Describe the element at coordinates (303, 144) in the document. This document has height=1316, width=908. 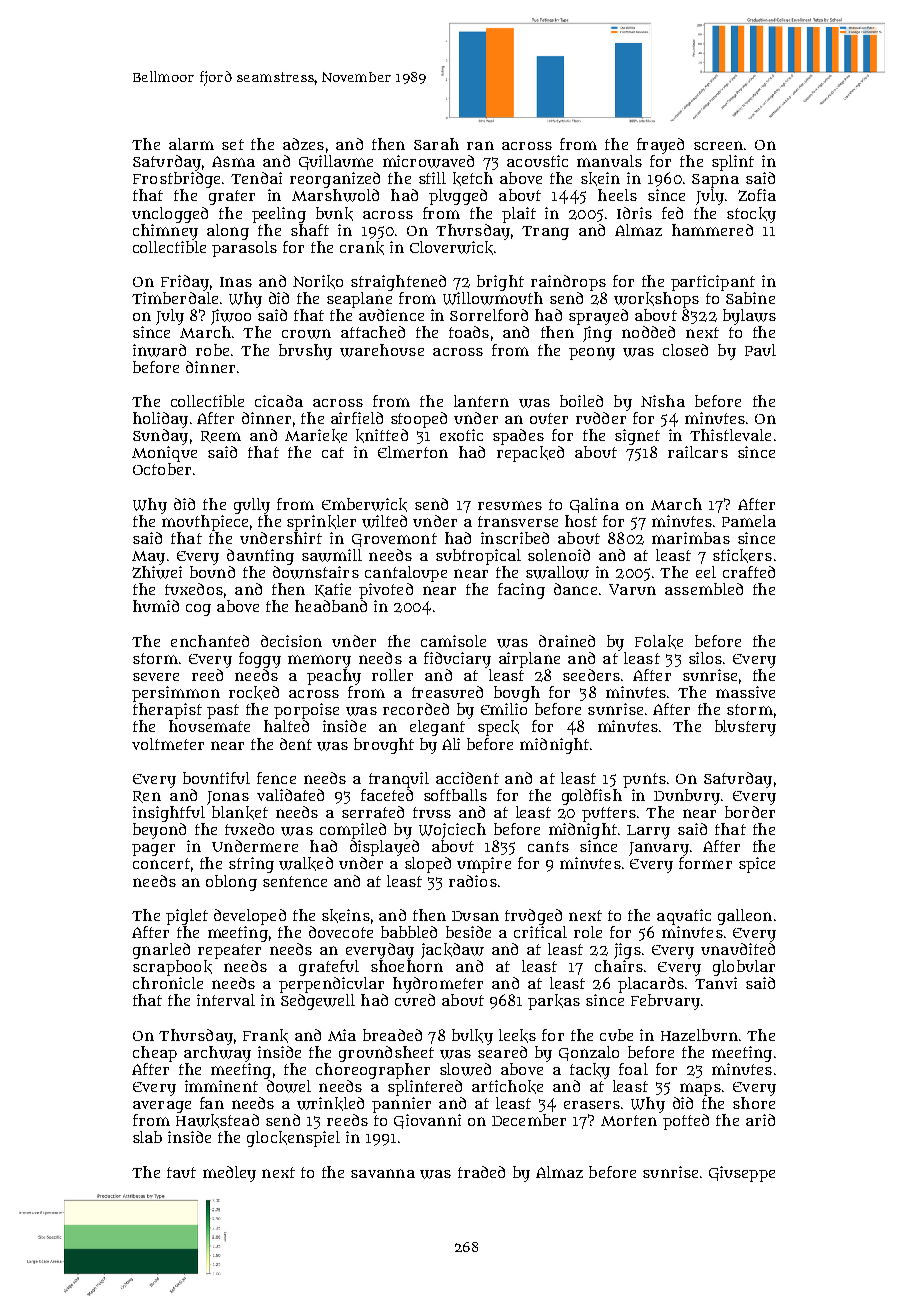
I see `adzes` at that location.
